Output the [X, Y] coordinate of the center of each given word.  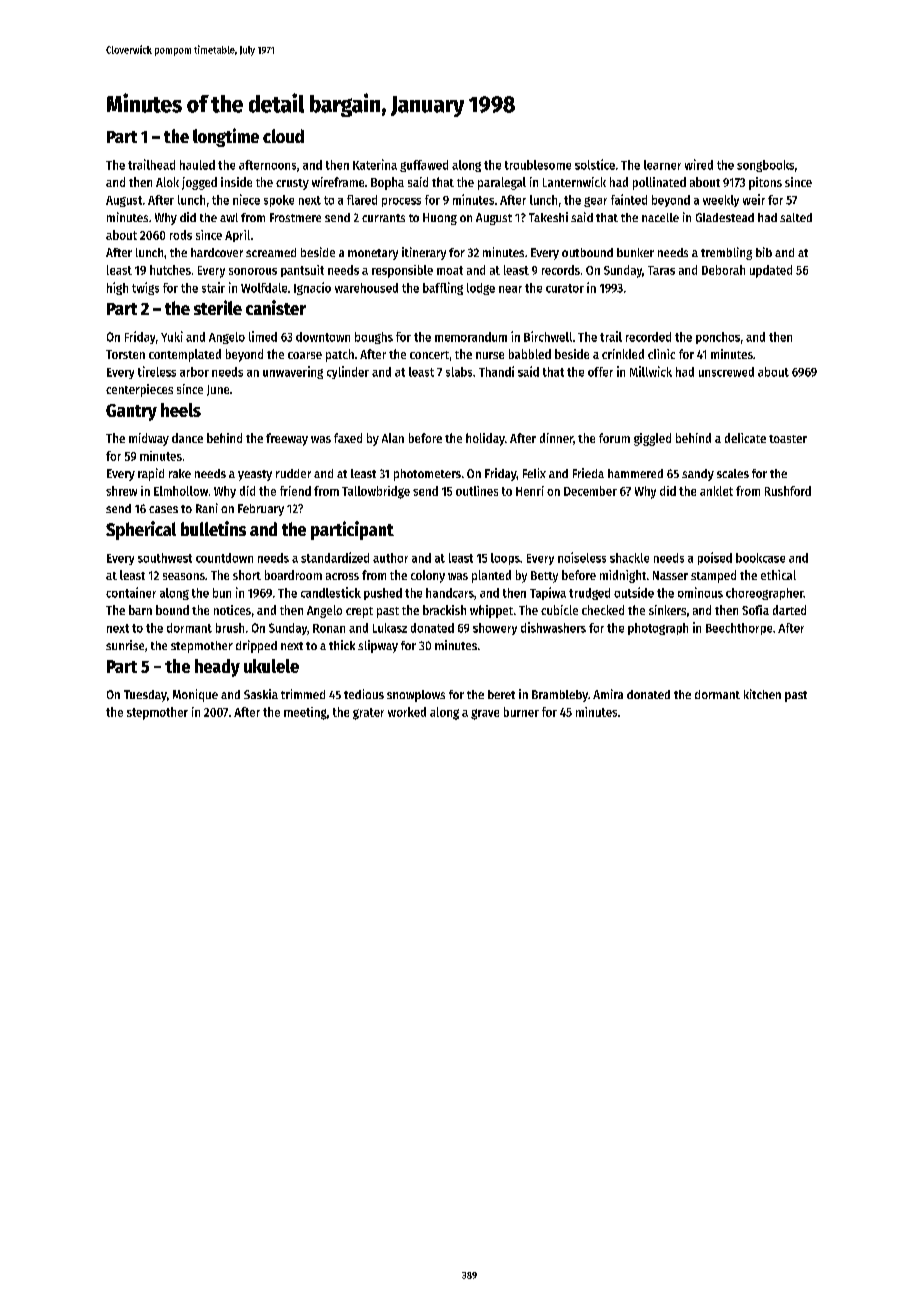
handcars [450, 593]
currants [383, 218]
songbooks [765, 166]
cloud [283, 136]
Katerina [375, 164]
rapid [151, 474]
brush [230, 628]
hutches [170, 270]
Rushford [788, 491]
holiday [485, 439]
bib [764, 252]
